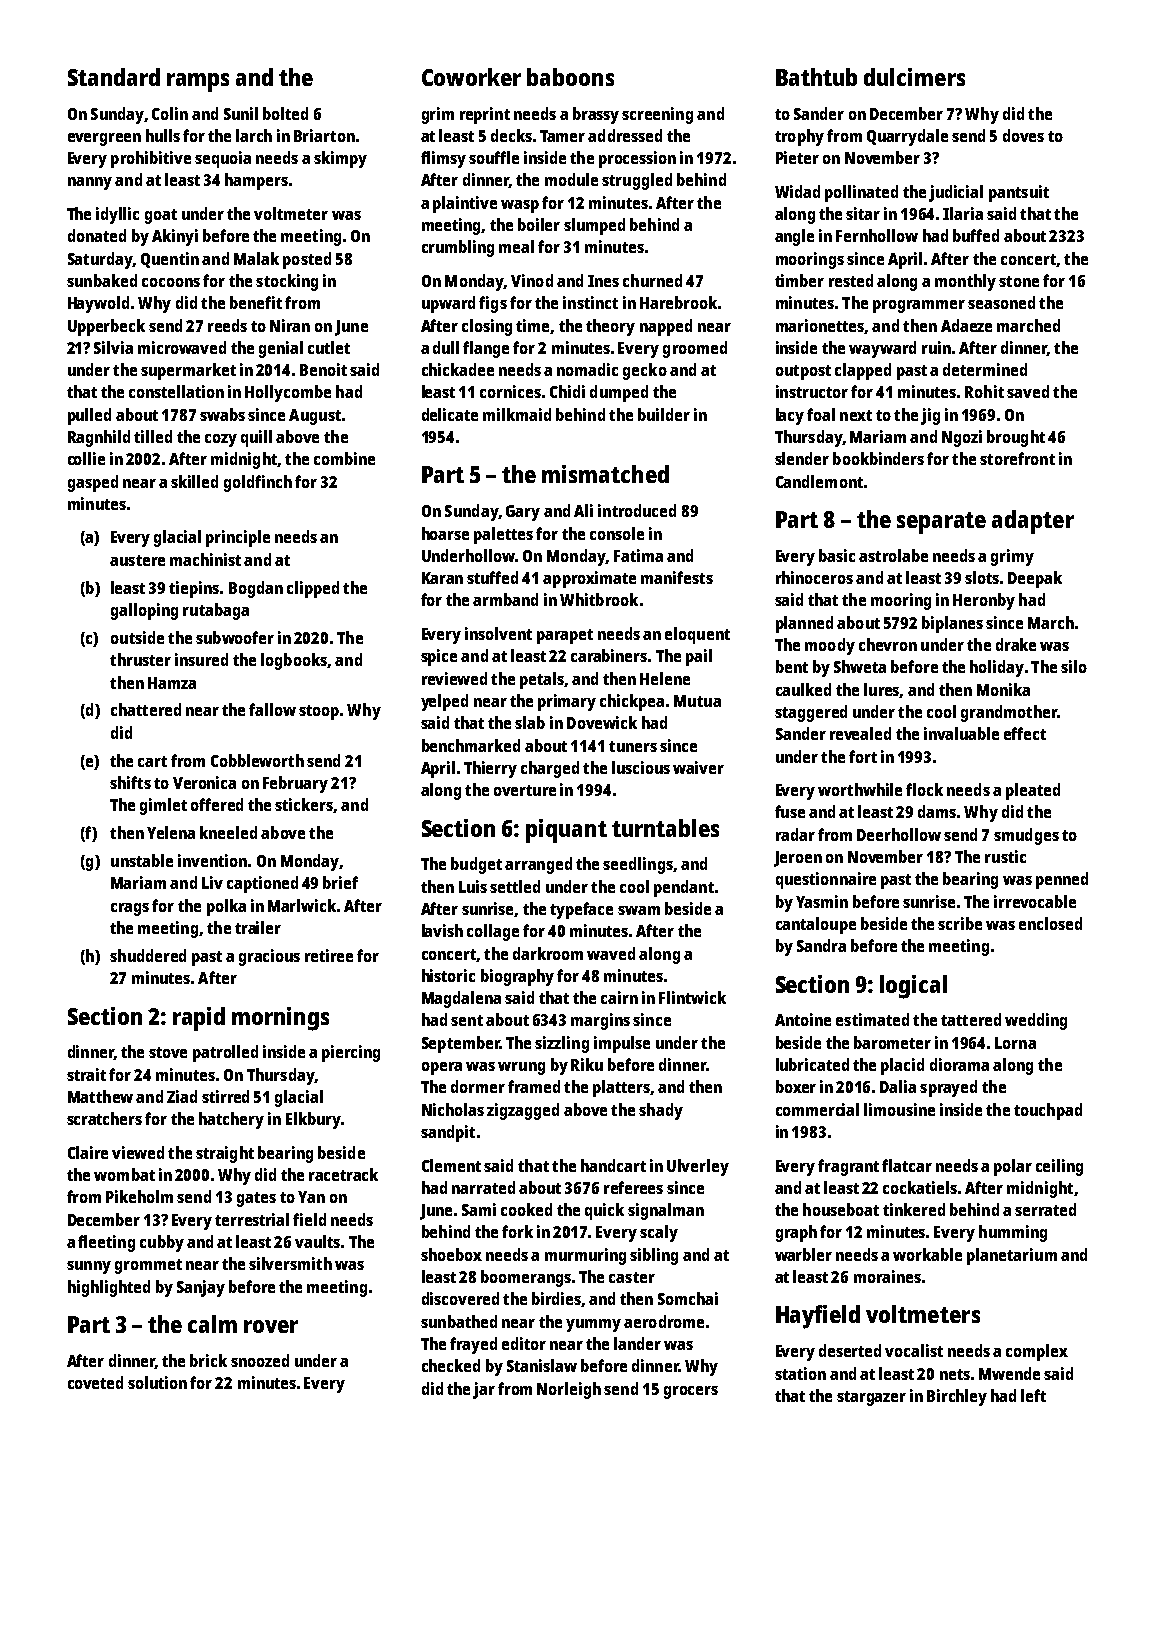  Describe the element at coordinates (1074, 666) in the image. I see `silo` at that location.
